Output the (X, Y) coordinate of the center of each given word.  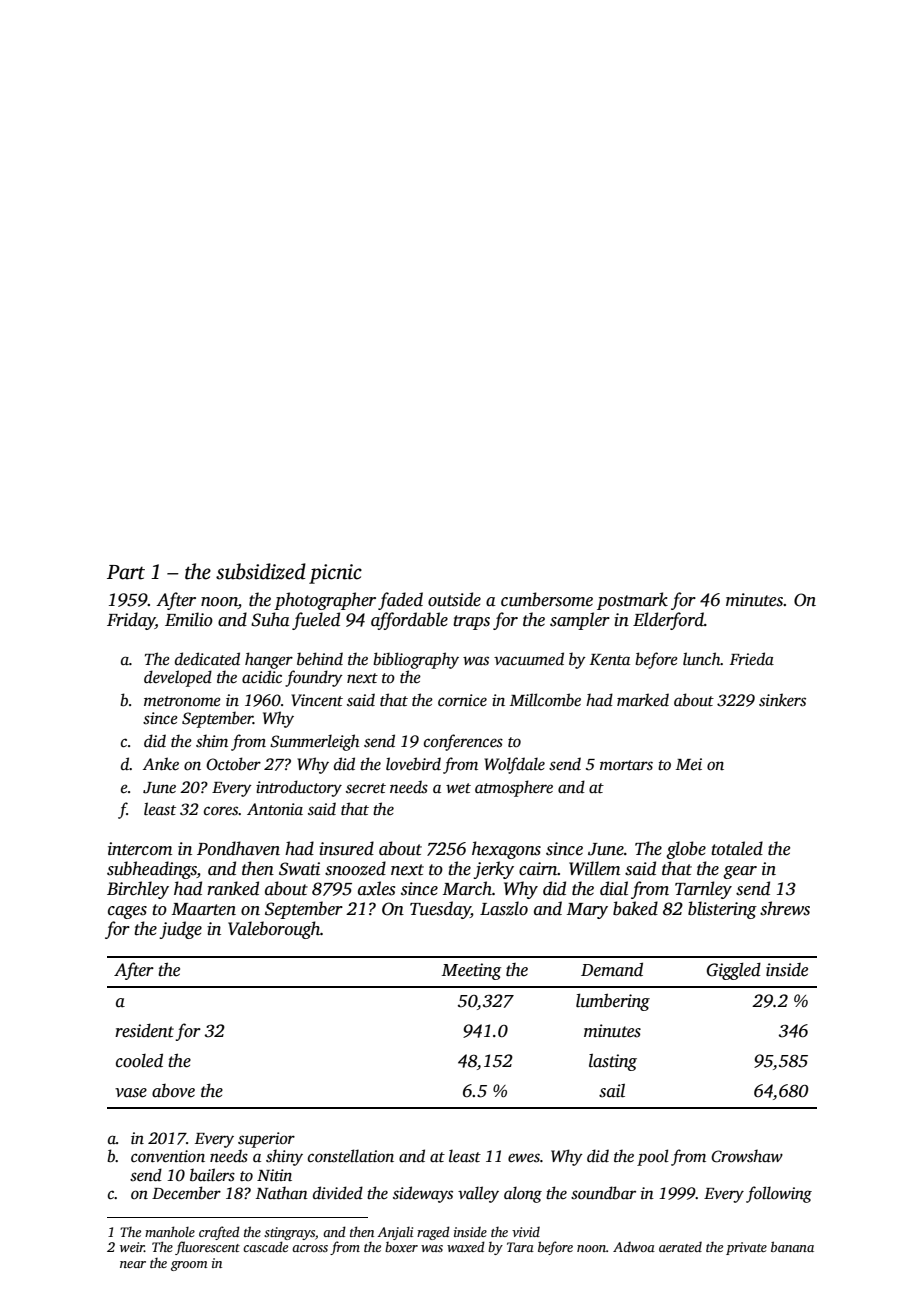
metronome (182, 701)
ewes (524, 1158)
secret (366, 788)
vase (131, 1093)
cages (127, 912)
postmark (632, 601)
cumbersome (547, 599)
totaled (737, 848)
